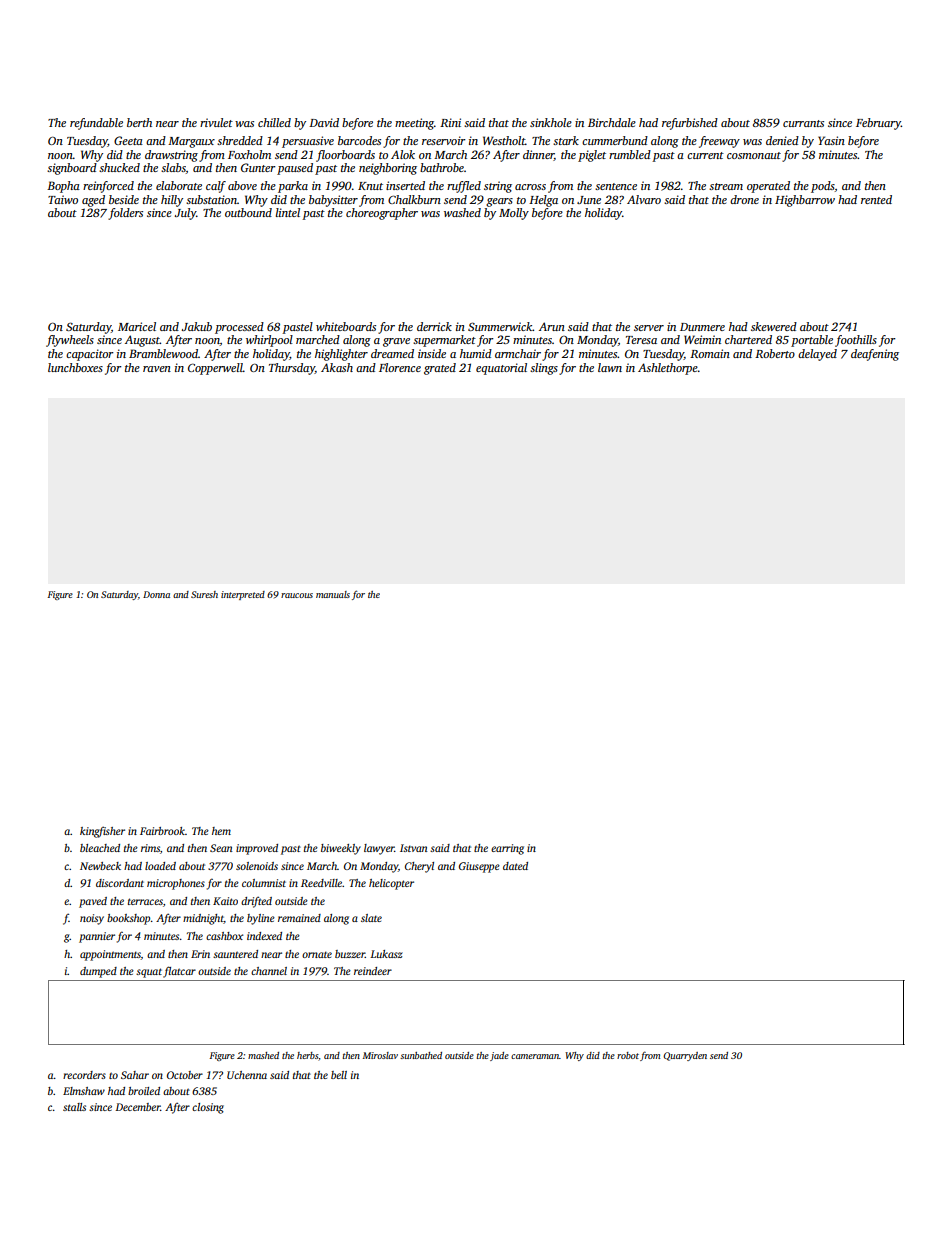  What do you see at coordinates (346, 326) in the image?
I see `whiteboards` at bounding box center [346, 326].
